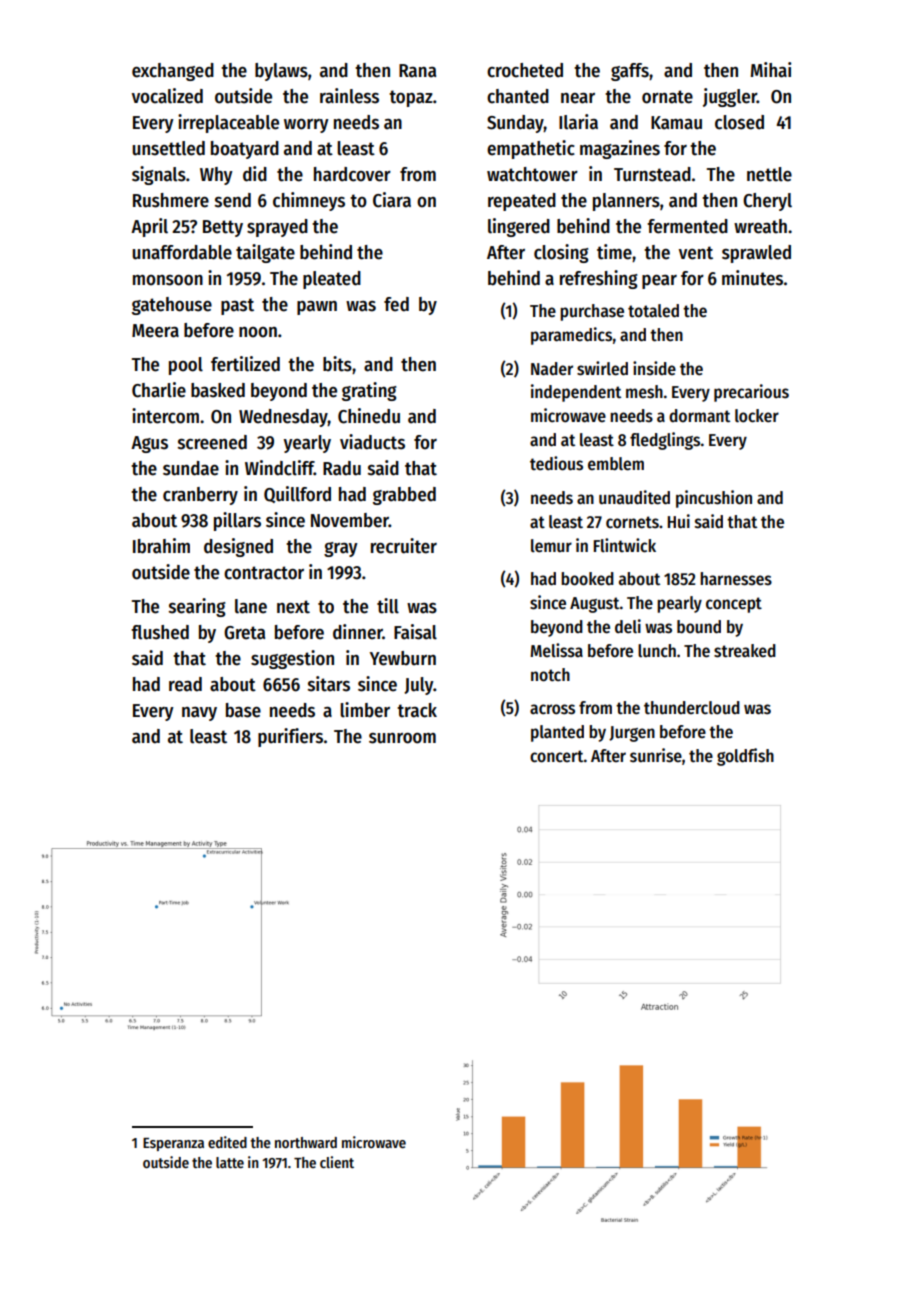  What do you see at coordinates (337, 364) in the page?
I see `bits` at bounding box center [337, 364].
